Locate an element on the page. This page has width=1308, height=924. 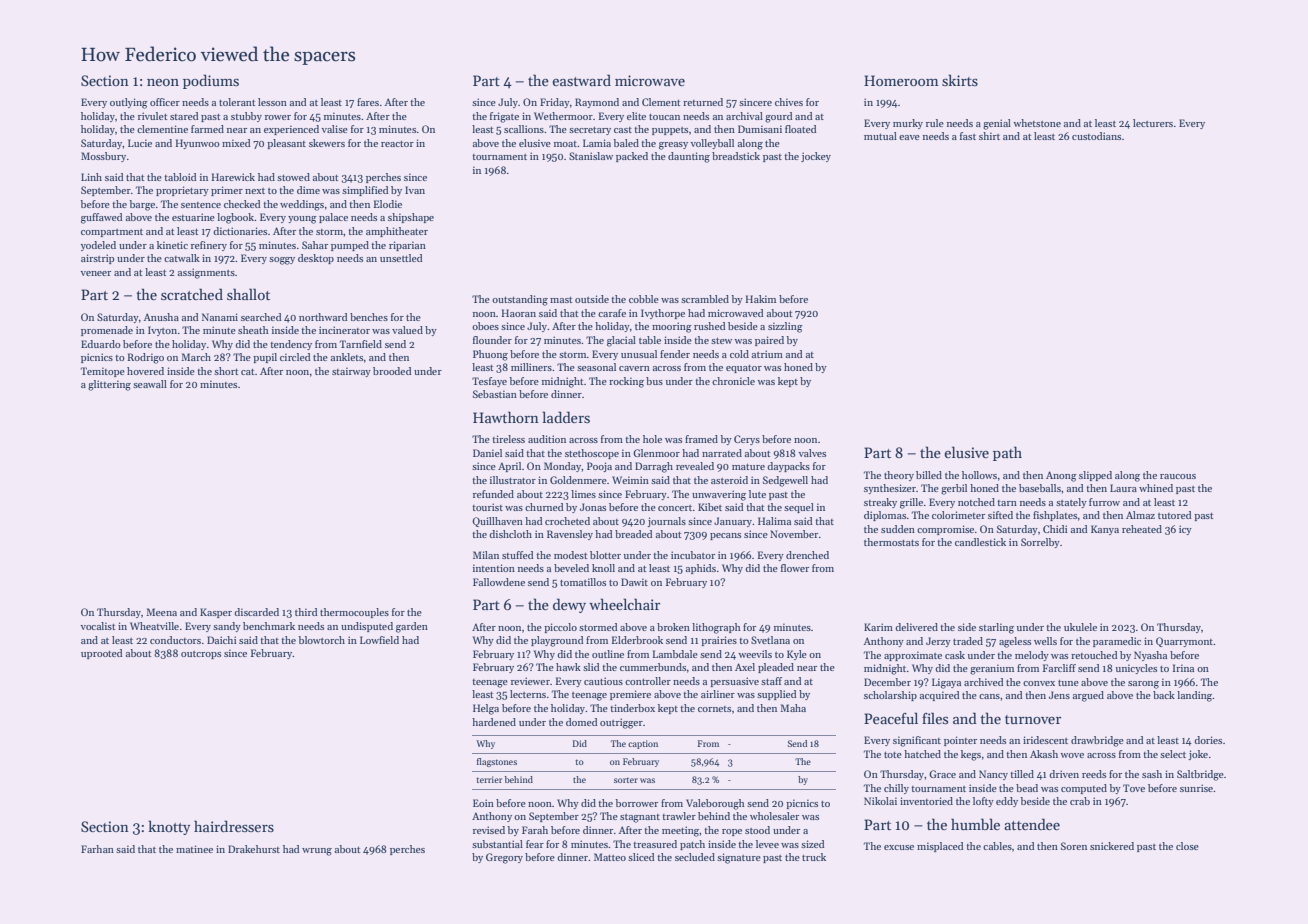
Ivan is located at coordinates (415, 190).
